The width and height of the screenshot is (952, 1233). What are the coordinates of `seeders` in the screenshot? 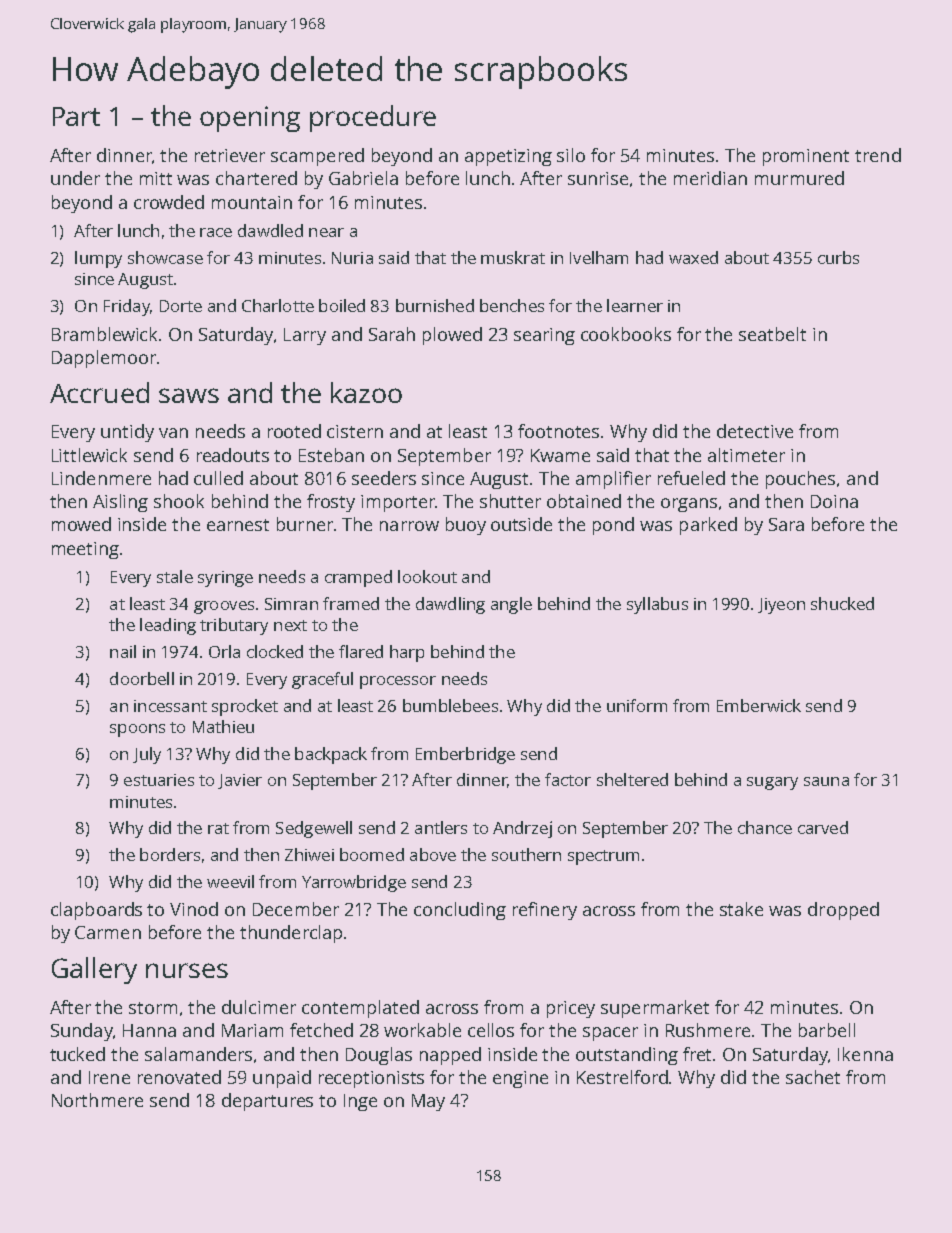 It's located at (384, 478).
